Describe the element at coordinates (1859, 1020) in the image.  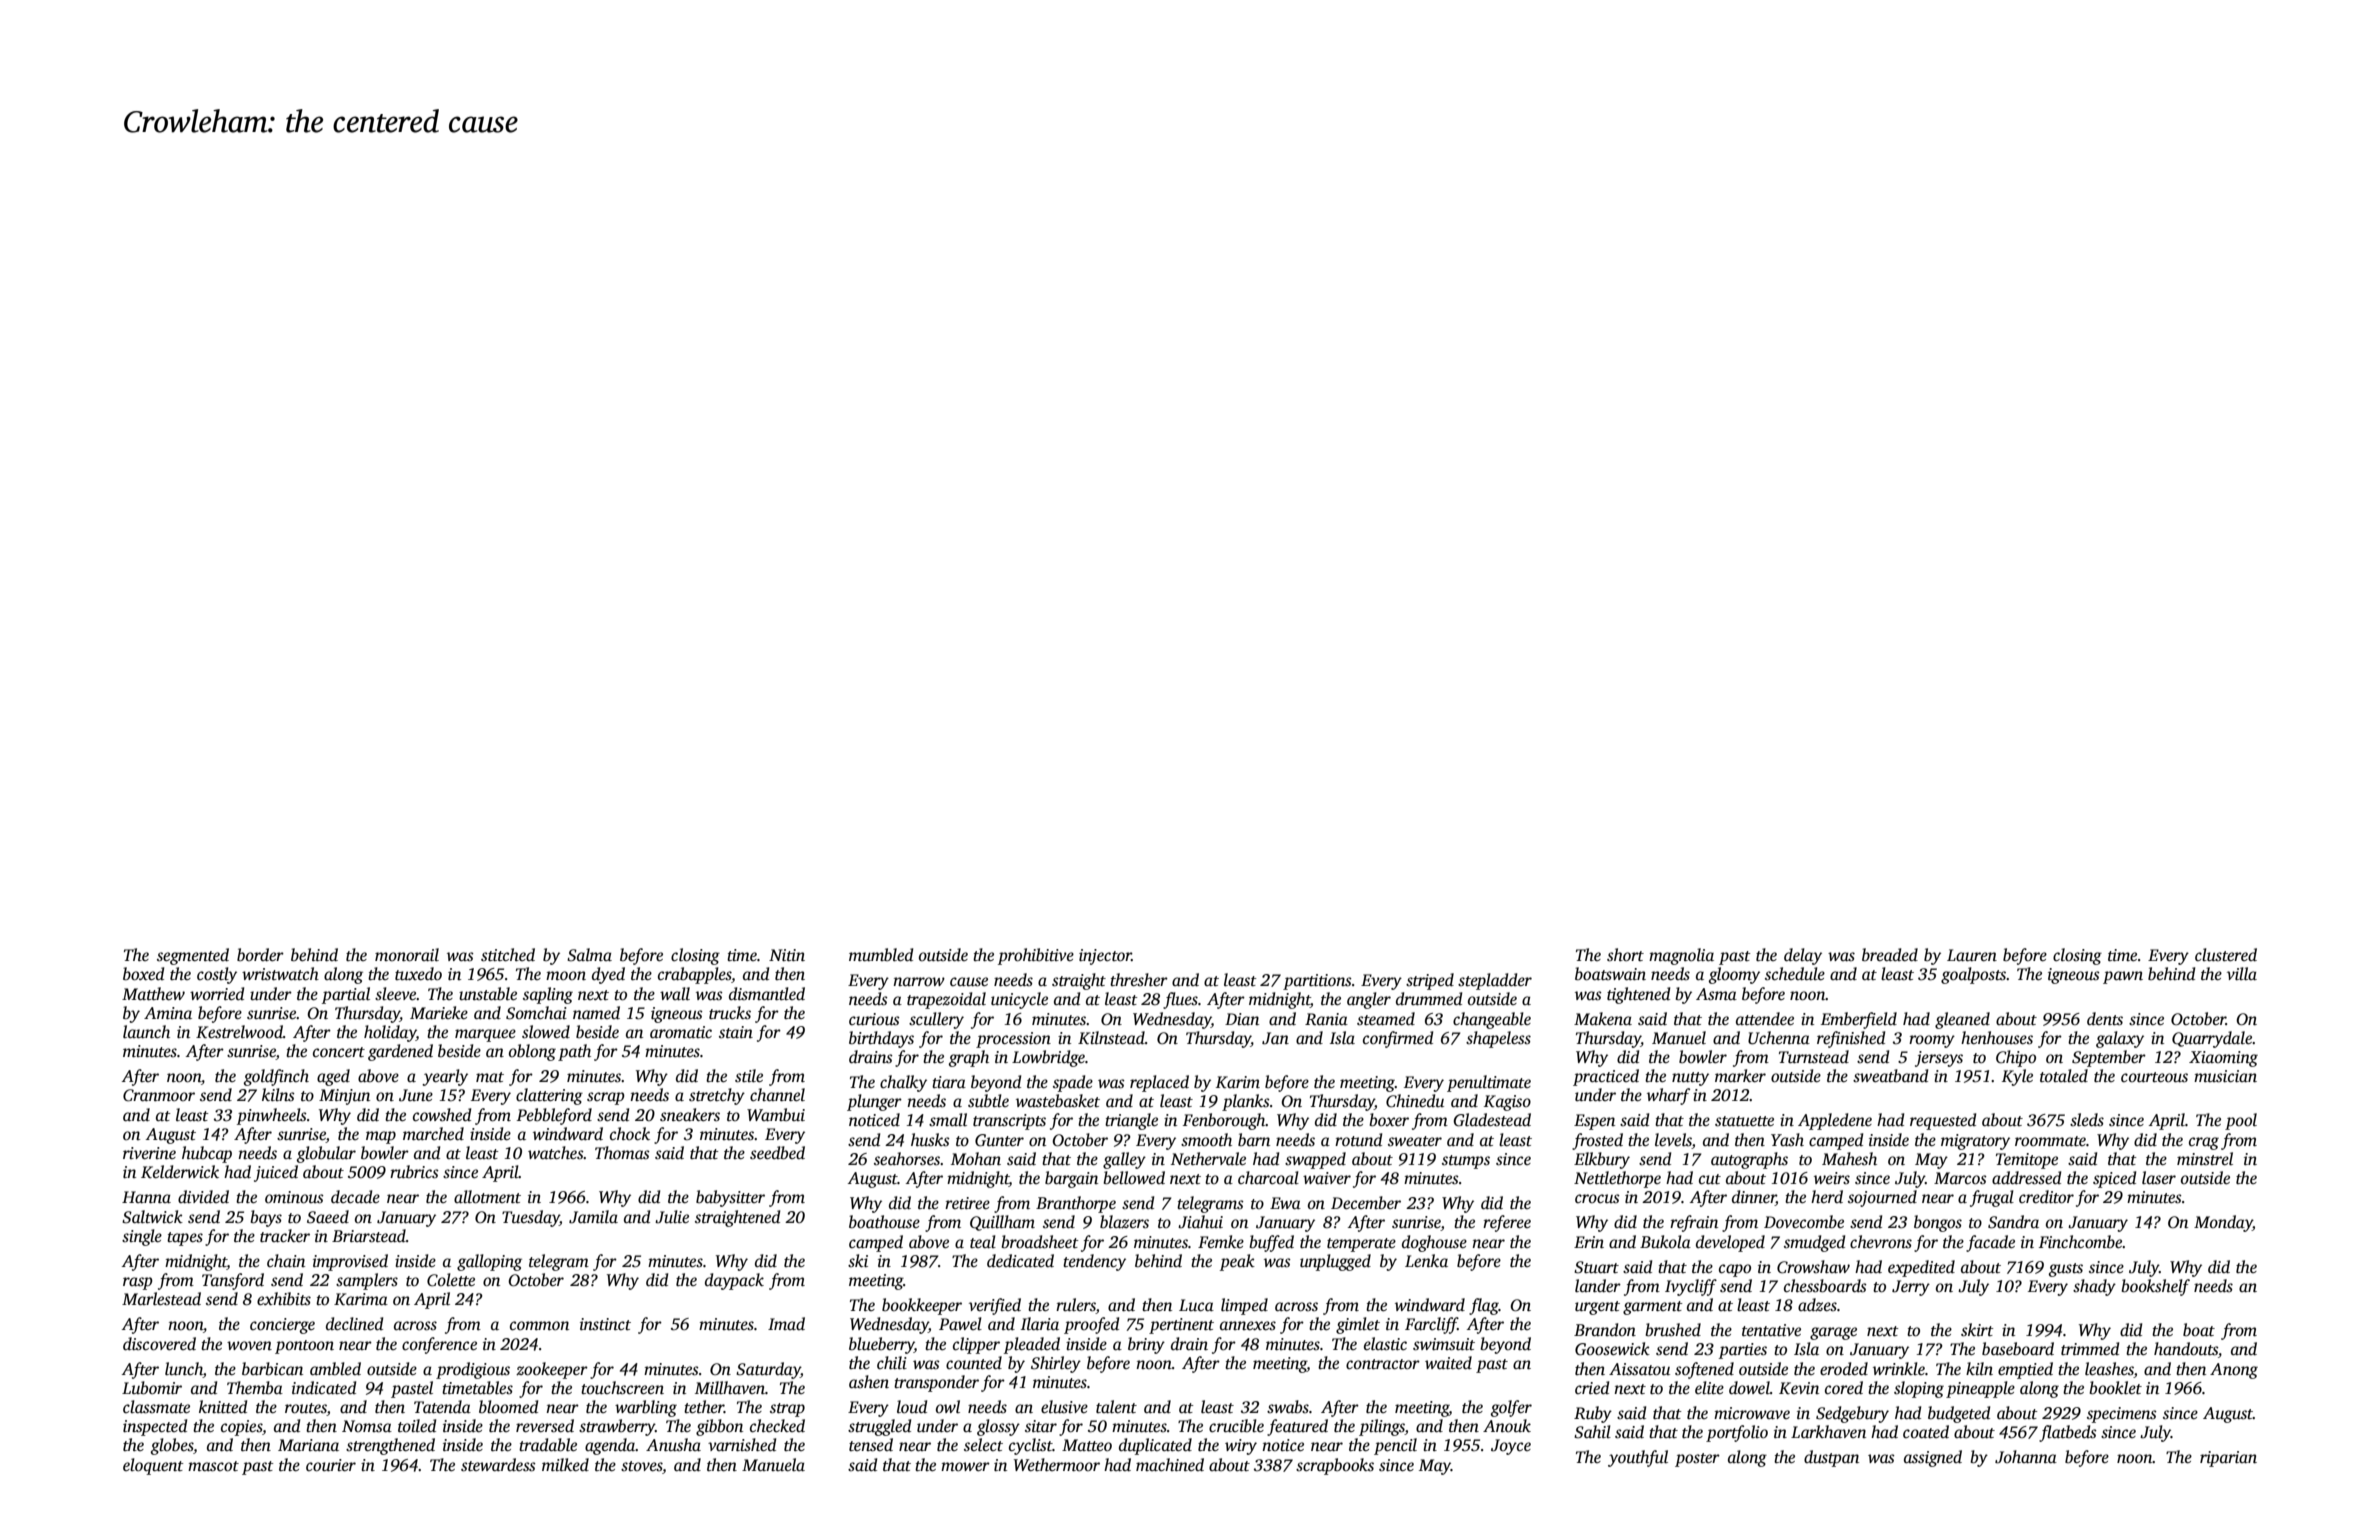
I see `Emberfield` at that location.
